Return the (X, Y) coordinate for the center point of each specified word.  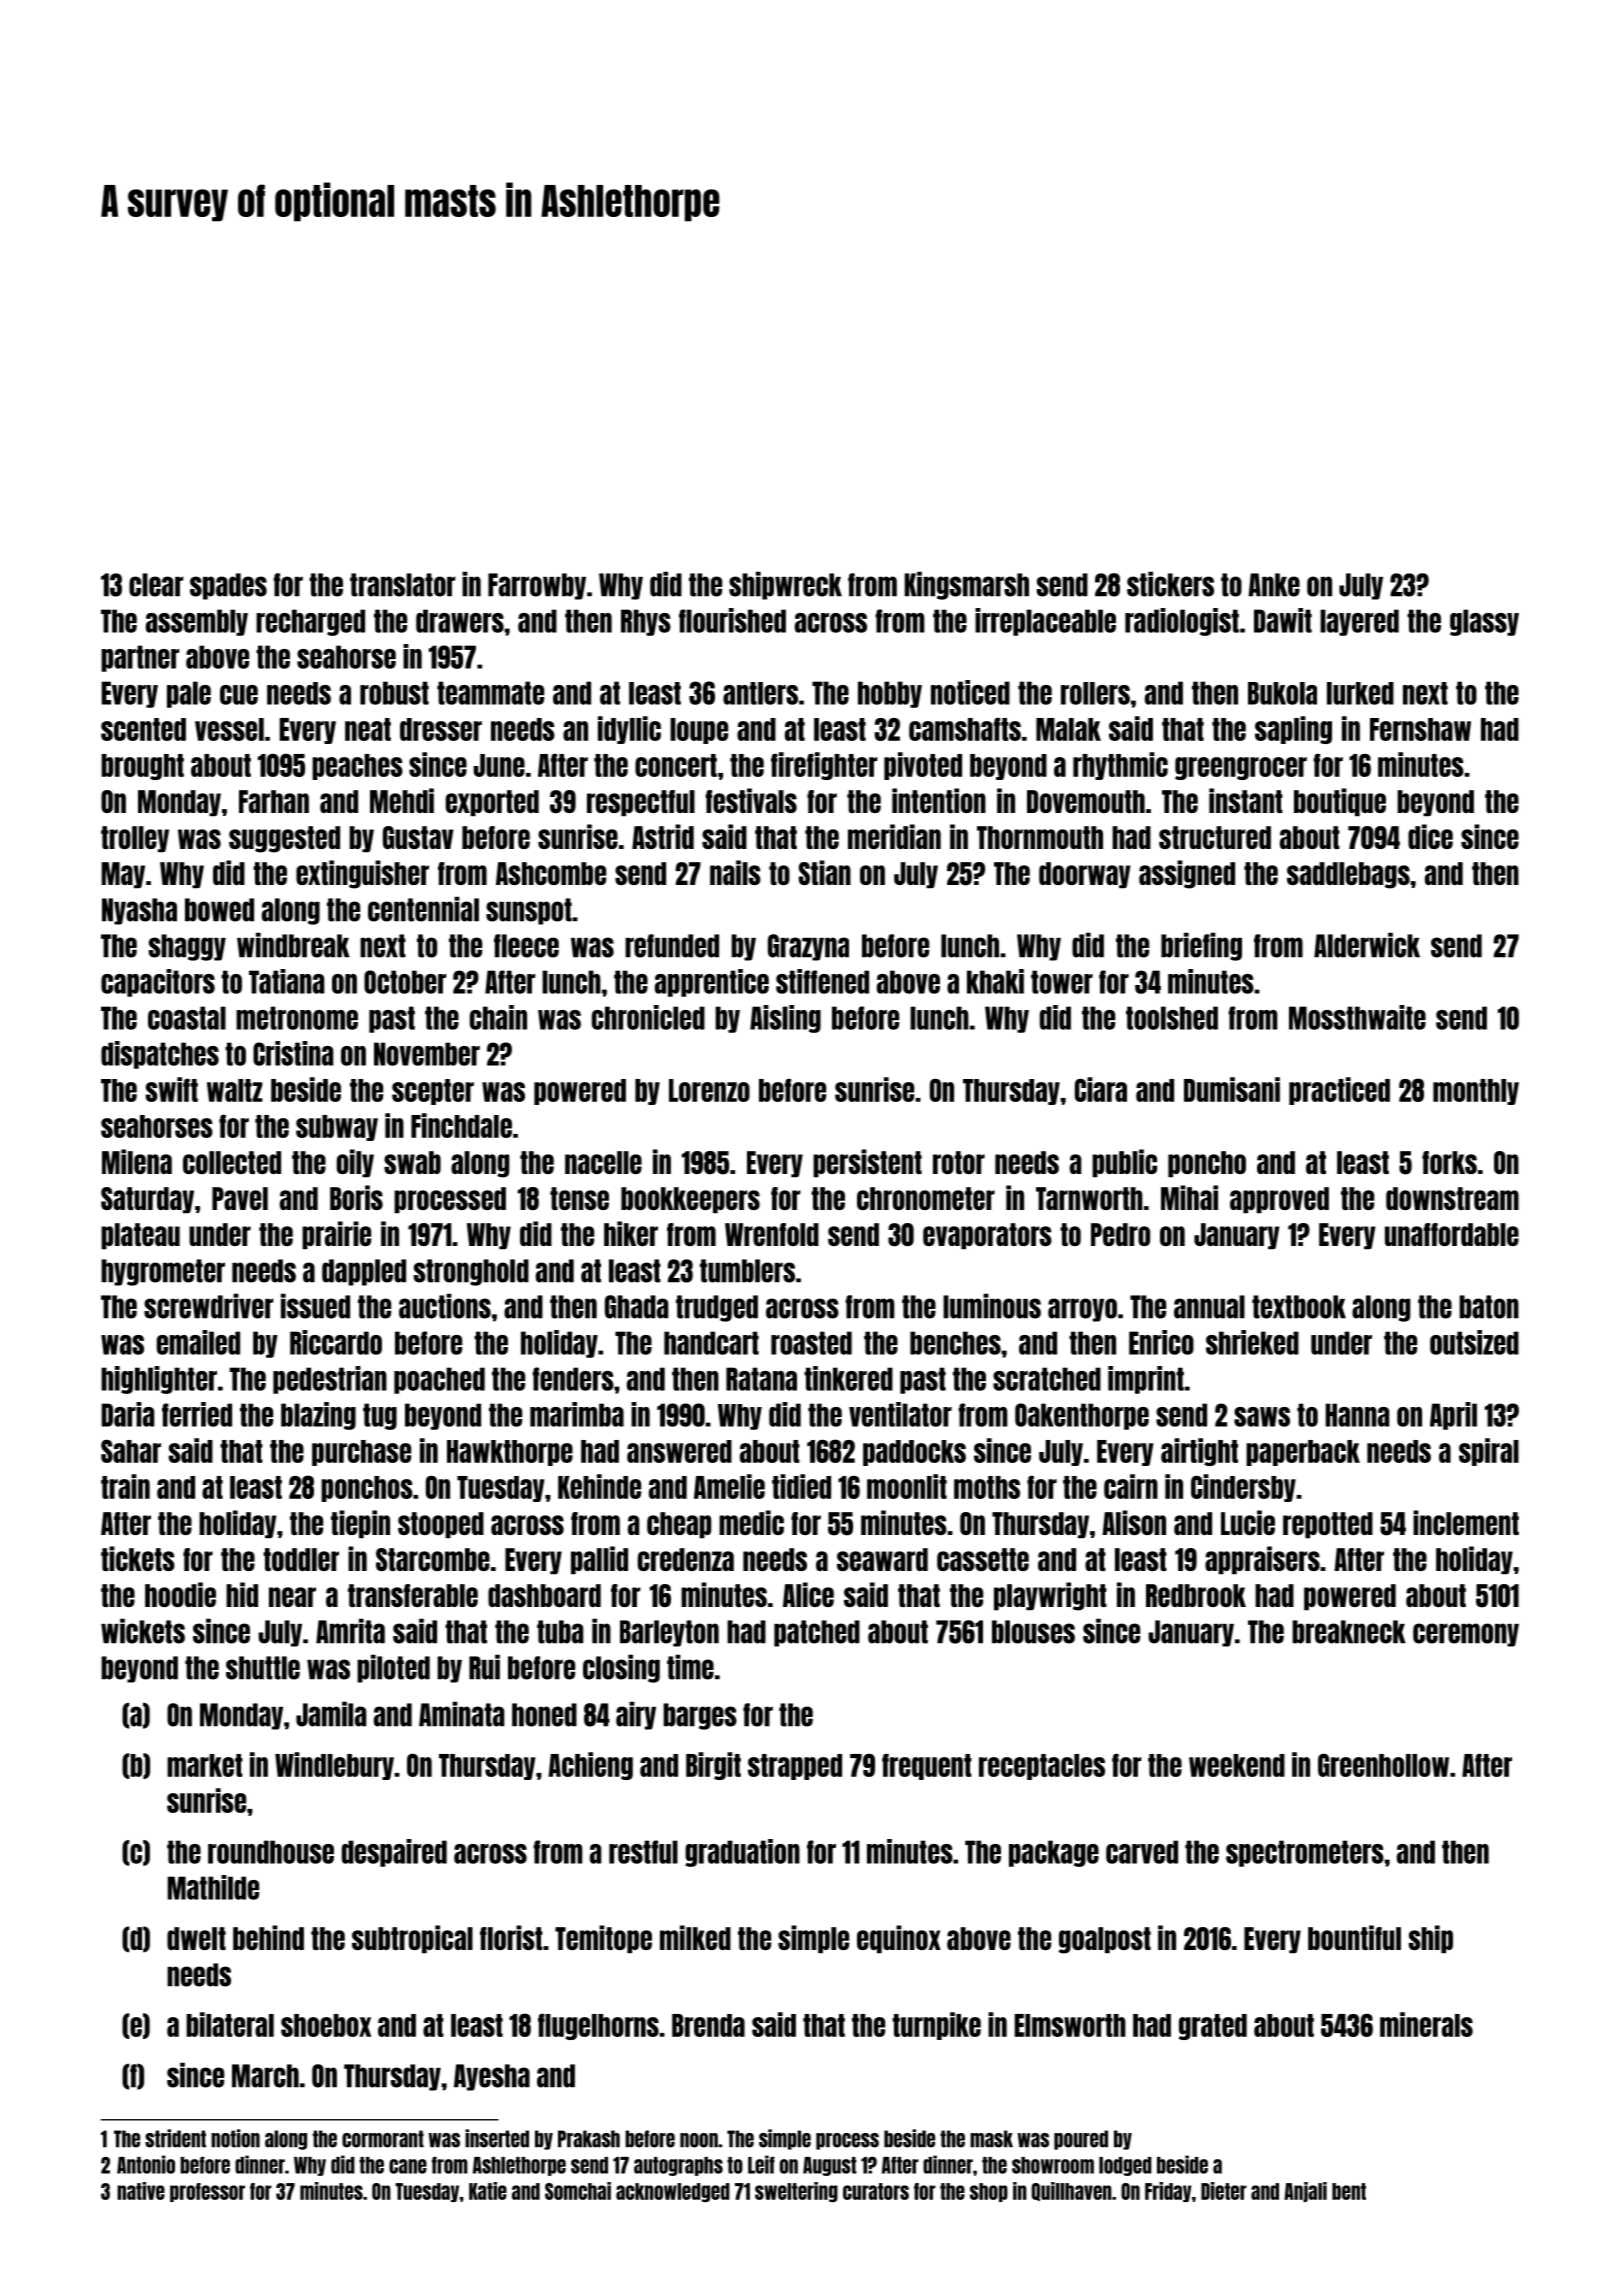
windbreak (293, 945)
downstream (1452, 1198)
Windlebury (334, 1766)
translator (402, 585)
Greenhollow (1383, 1765)
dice (1430, 836)
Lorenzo (709, 1090)
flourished (732, 620)
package (1054, 1853)
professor (207, 2192)
